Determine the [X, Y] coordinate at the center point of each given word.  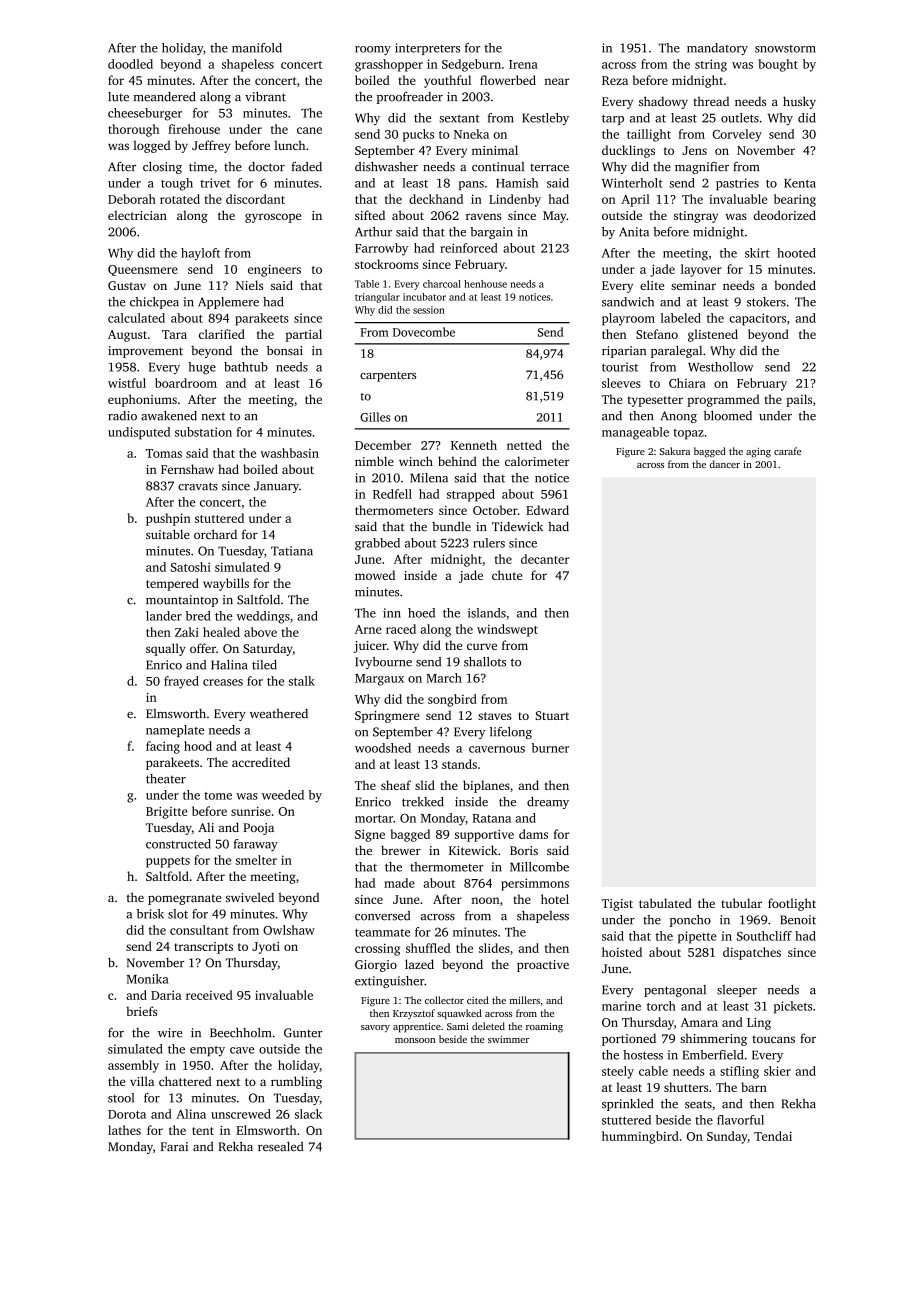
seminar [693, 285]
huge [202, 368]
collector [444, 1000]
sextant [459, 119]
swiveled [250, 897]
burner [550, 748]
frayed [181, 682]
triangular [377, 298]
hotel [555, 899]
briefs [141, 1011]
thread [711, 101]
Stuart [552, 715]
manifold [257, 48]
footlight [792, 904]
